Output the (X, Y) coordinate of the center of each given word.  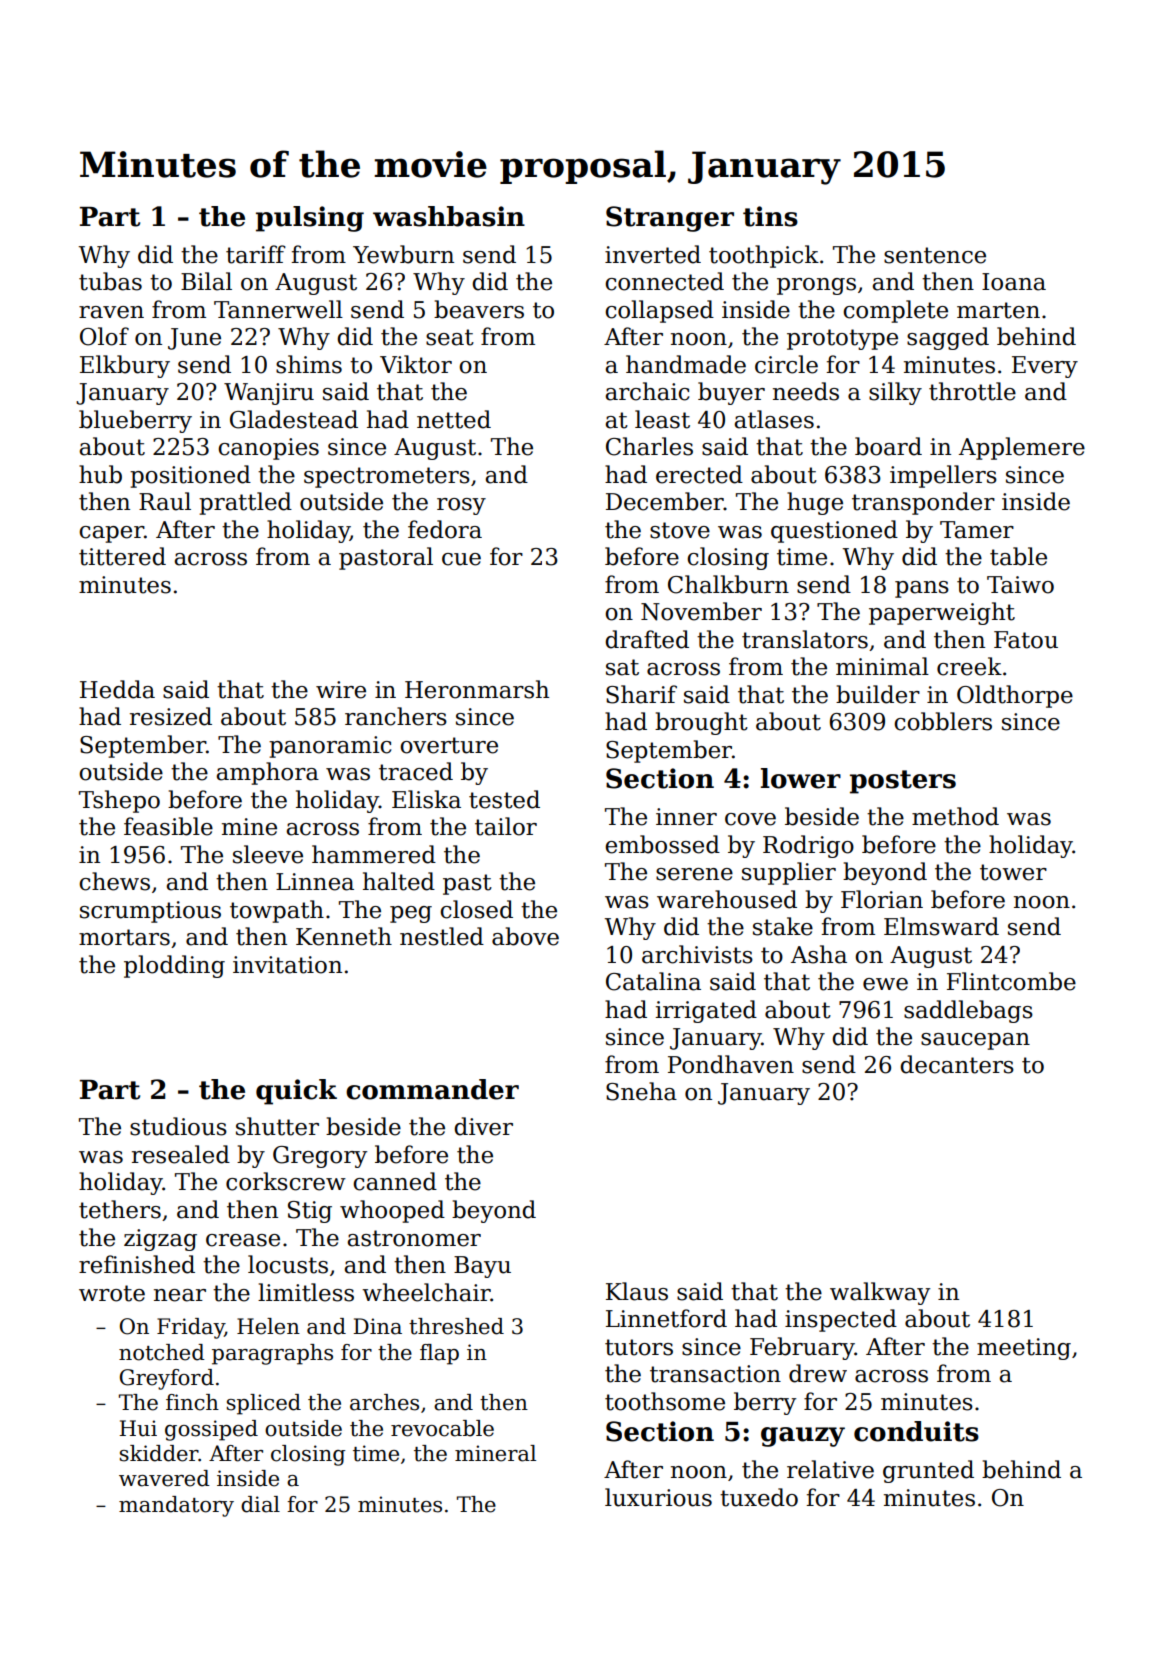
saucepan (975, 1041)
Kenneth (344, 936)
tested (504, 799)
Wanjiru (269, 394)
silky (895, 393)
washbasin (449, 216)
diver (483, 1126)
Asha (819, 954)
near (180, 1295)
